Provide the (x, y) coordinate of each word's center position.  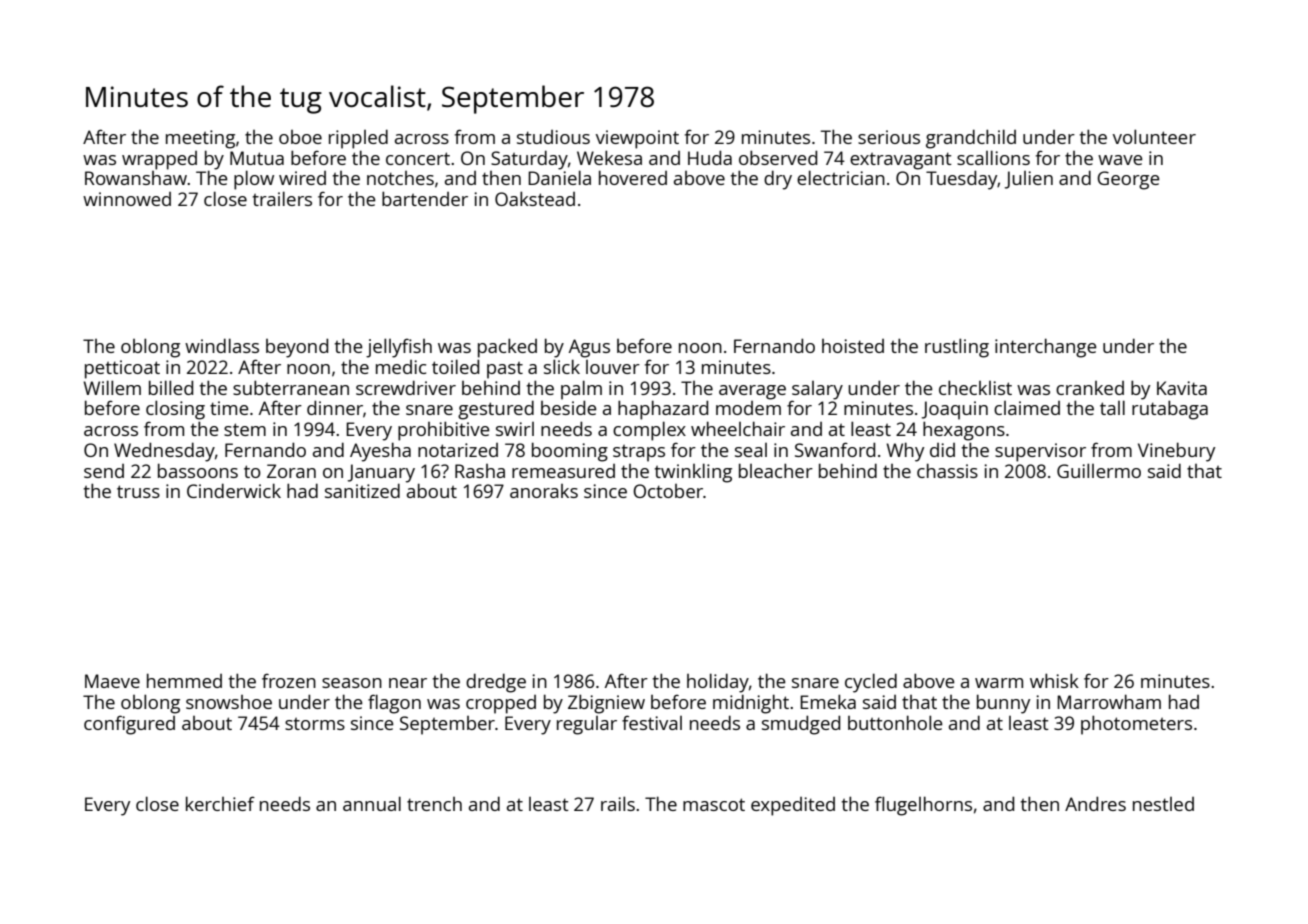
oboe (300, 137)
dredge (496, 683)
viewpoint (637, 139)
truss (138, 491)
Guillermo (1099, 470)
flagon (394, 704)
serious (889, 137)
